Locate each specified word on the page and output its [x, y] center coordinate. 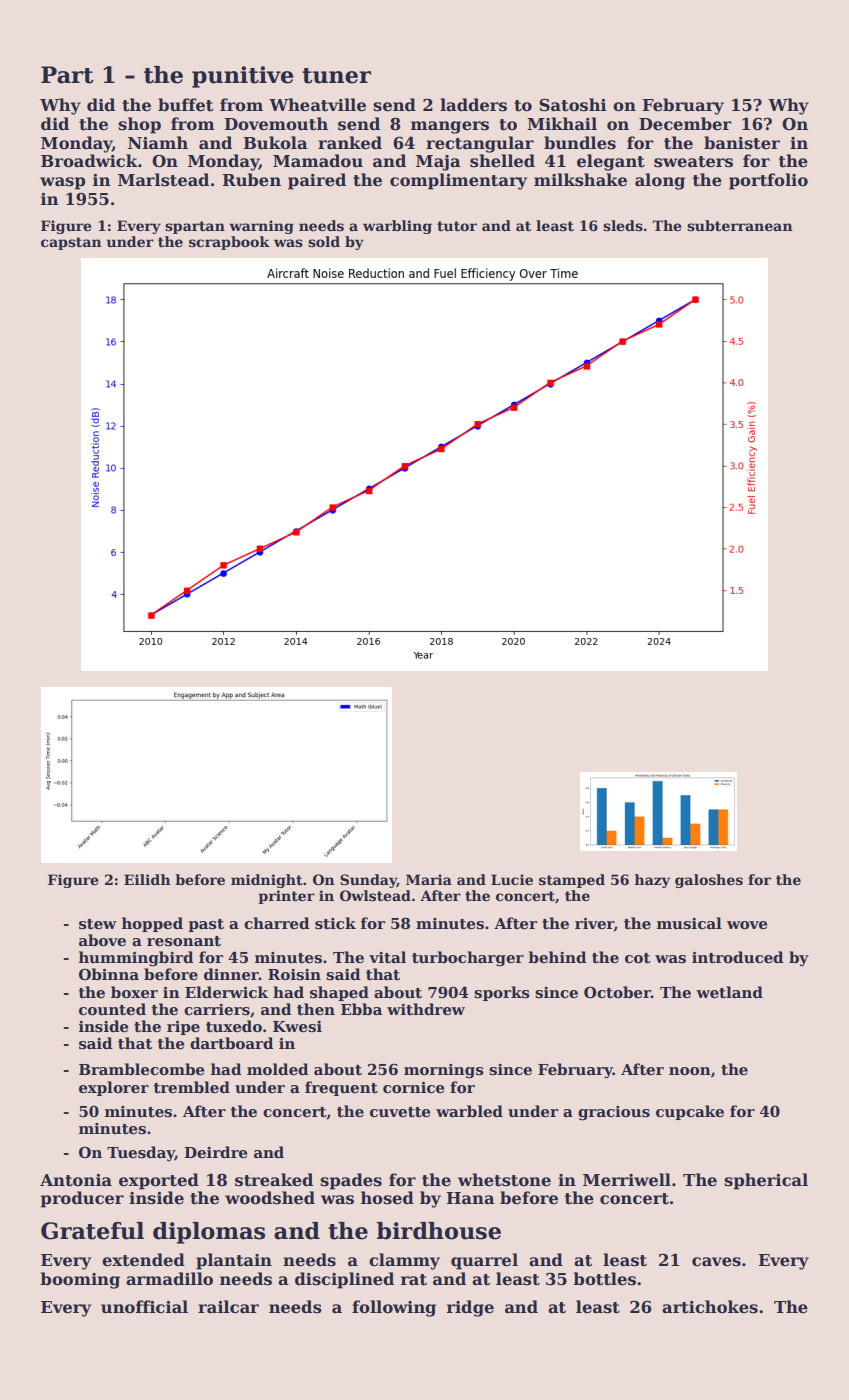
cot [637, 958]
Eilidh [147, 879]
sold [324, 241]
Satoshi [573, 105]
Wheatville [317, 105]
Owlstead [375, 895]
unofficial [144, 1307]
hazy [652, 881]
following [394, 1308]
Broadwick [89, 161]
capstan [71, 243]
